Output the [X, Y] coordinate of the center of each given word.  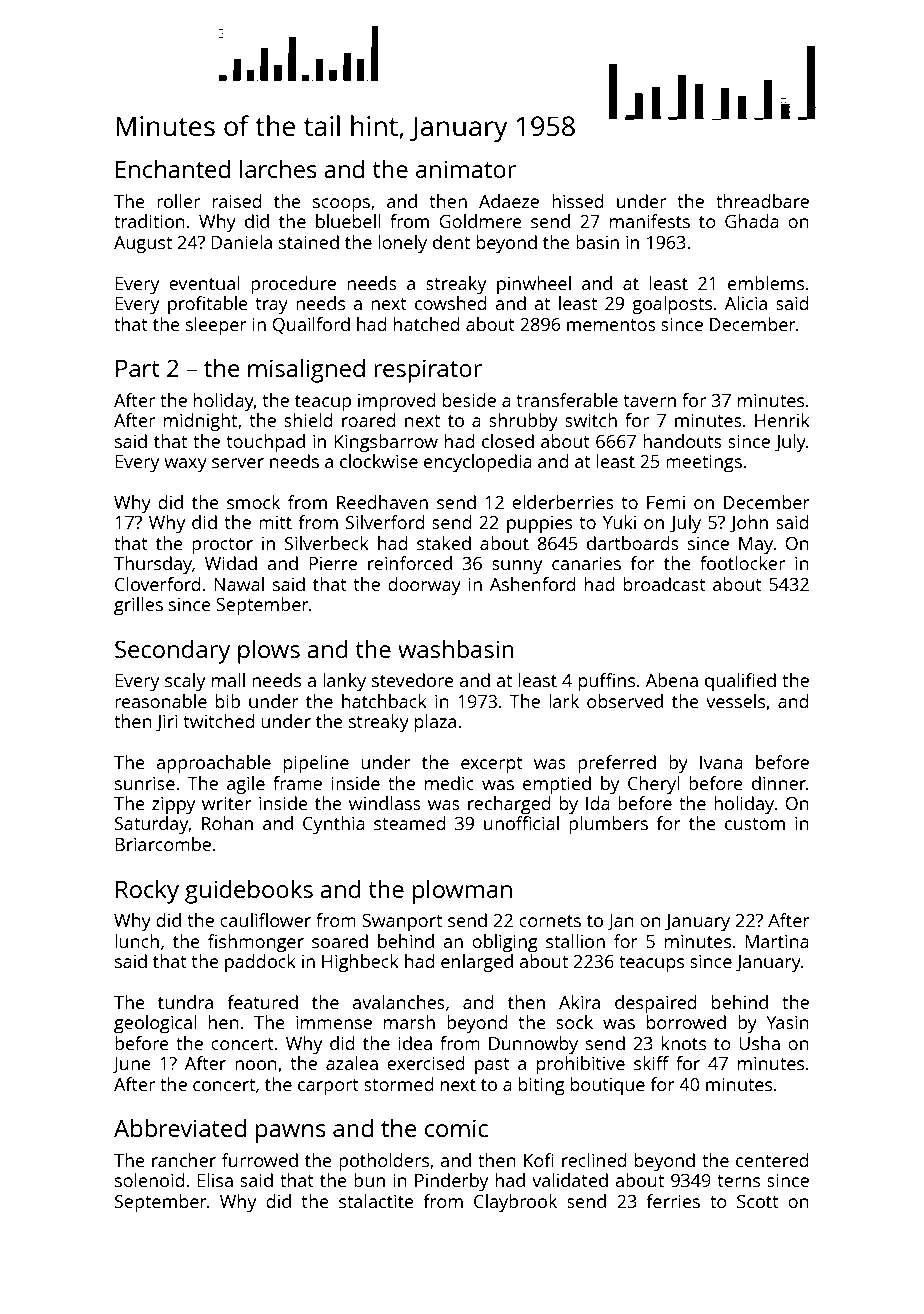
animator [466, 169]
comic [456, 1128]
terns [738, 1181]
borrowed [686, 1022]
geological [155, 1024]
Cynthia [334, 825]
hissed [578, 201]
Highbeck [360, 963]
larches [278, 168]
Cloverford [158, 584]
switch [591, 420]
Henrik [782, 420]
